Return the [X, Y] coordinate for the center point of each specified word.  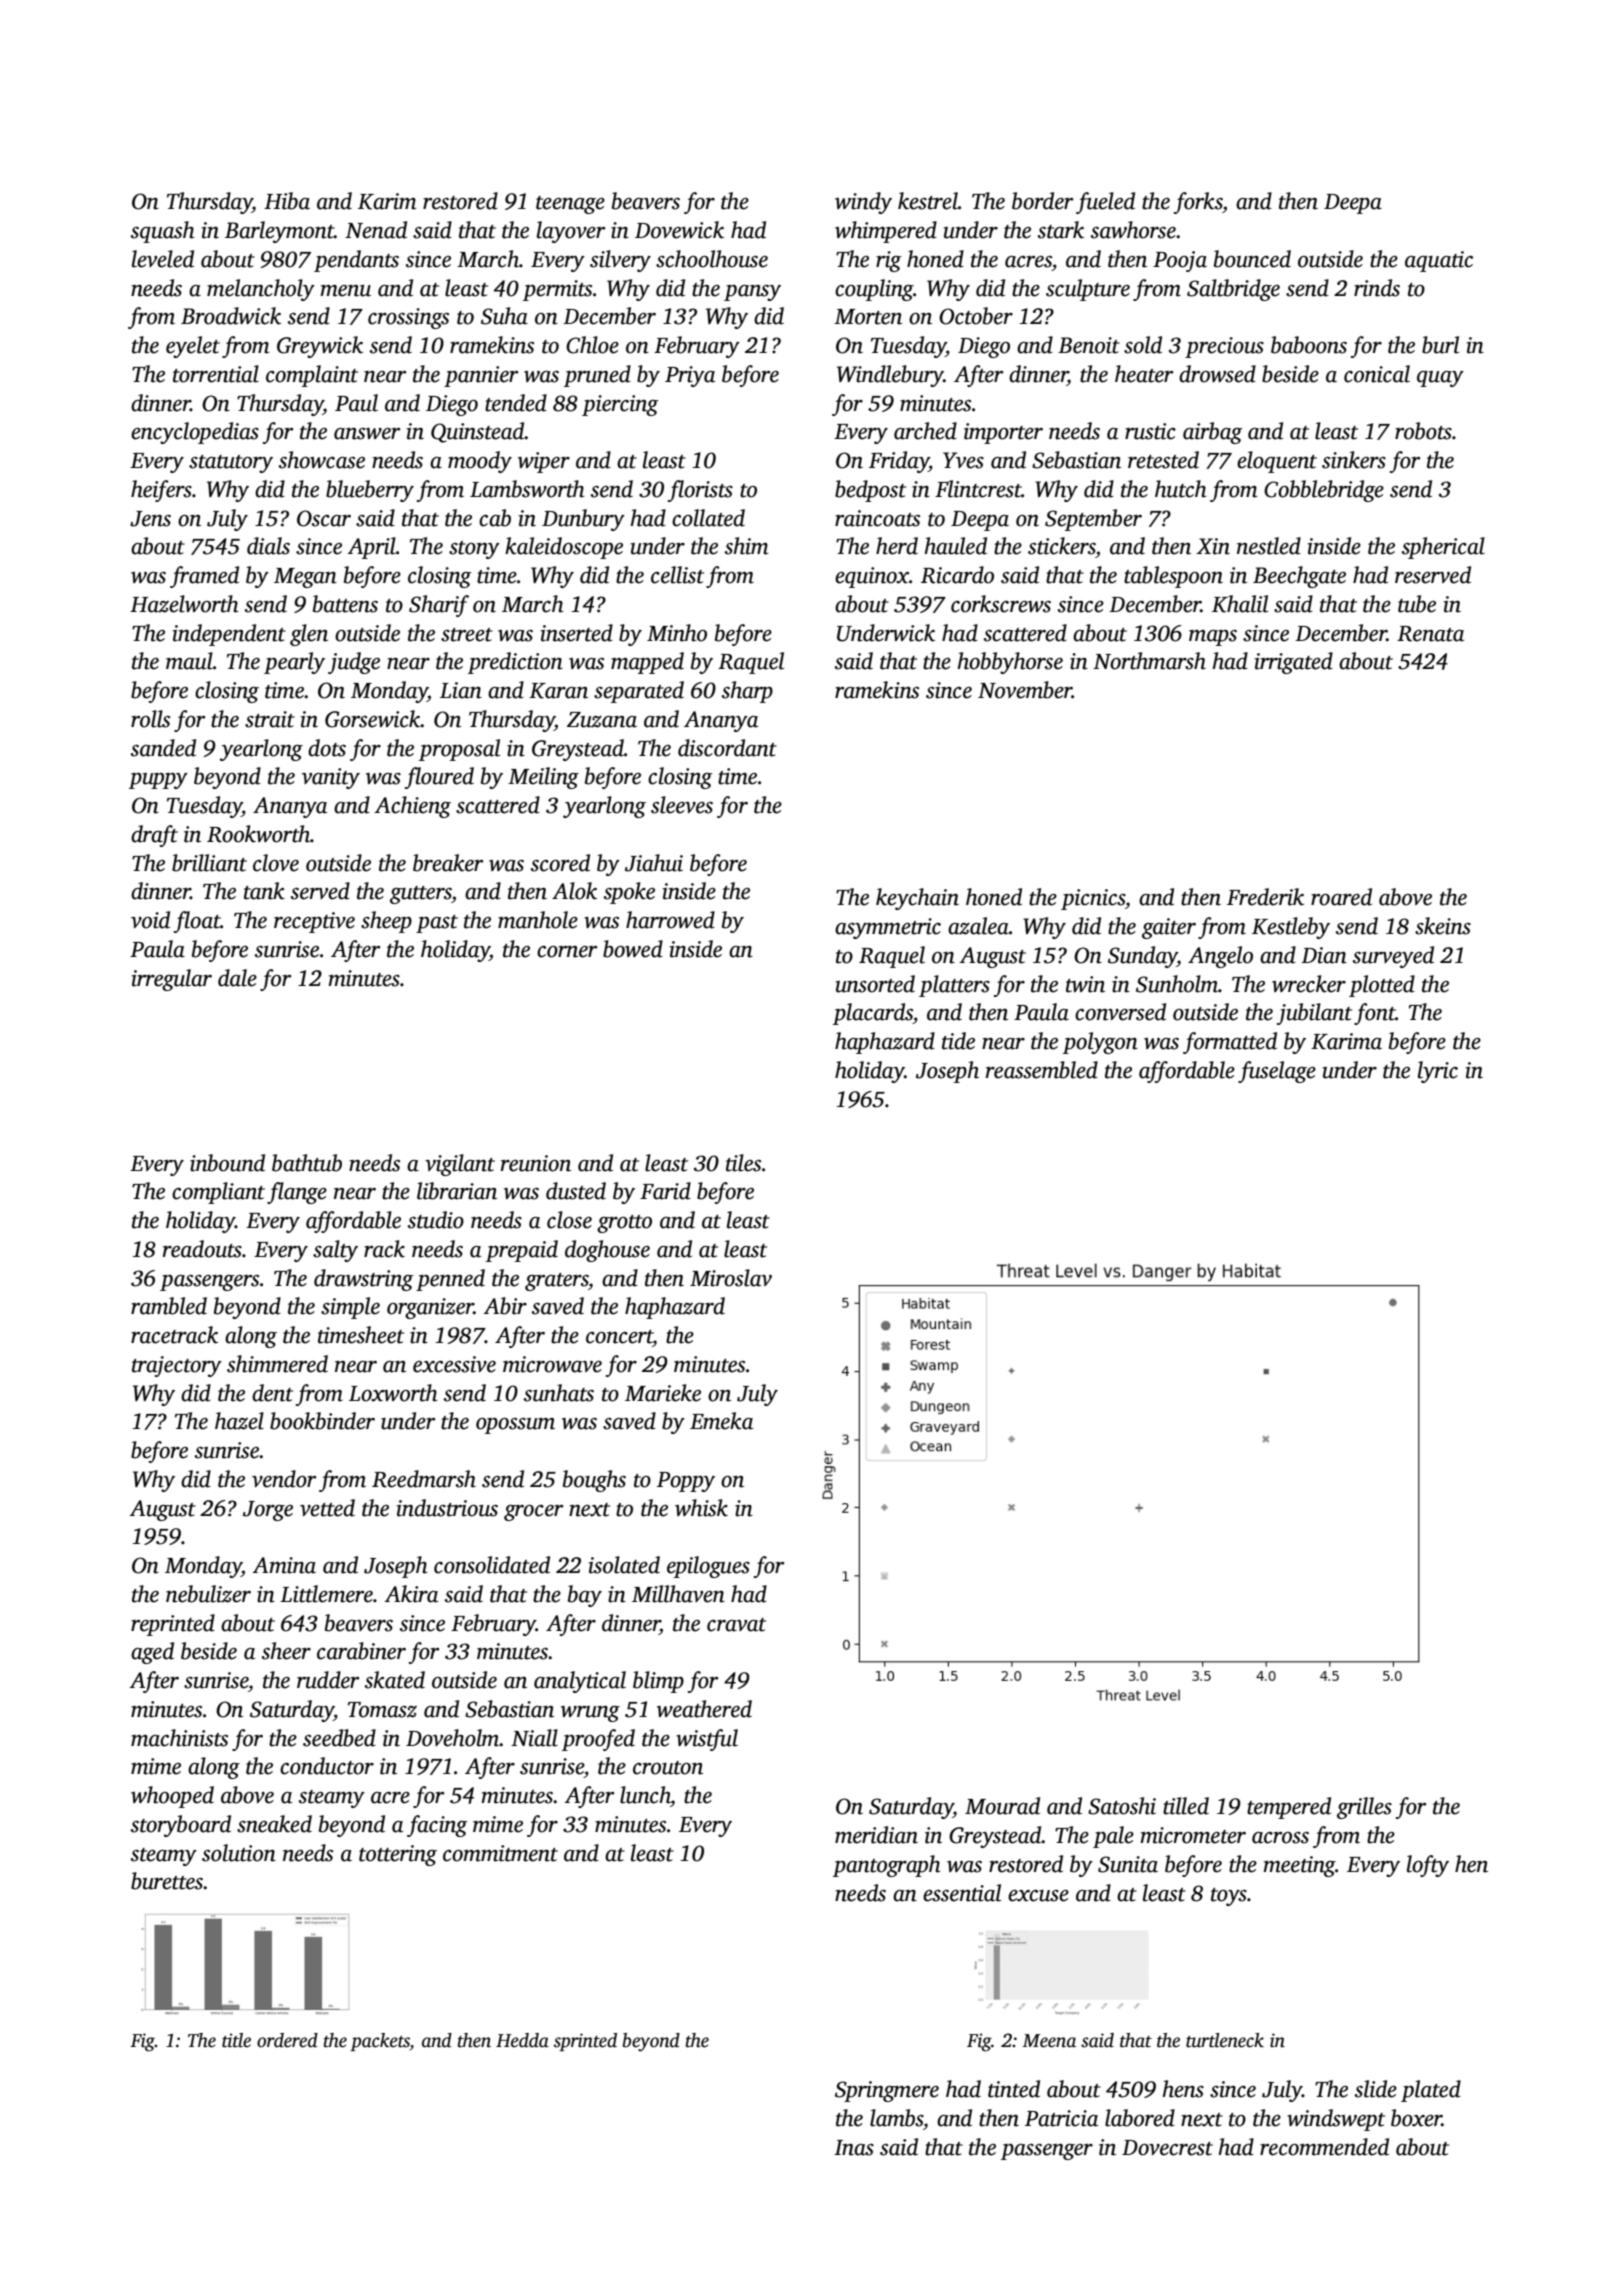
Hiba [287, 201]
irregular [171, 980]
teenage [570, 205]
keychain [917, 899]
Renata [1430, 634]
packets [380, 2042]
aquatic [1439, 261]
